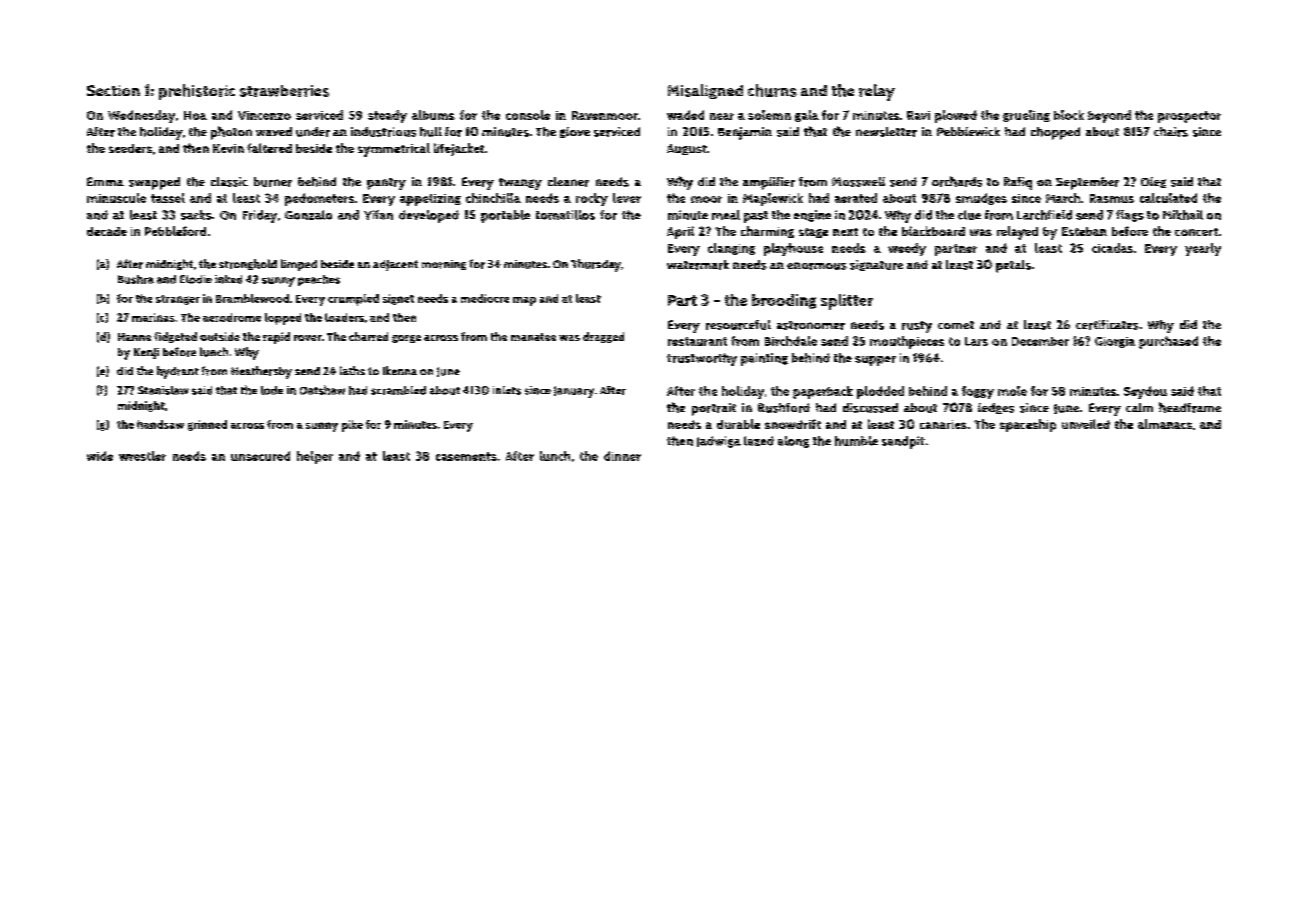  I want to click on marinas, so click(153, 317).
